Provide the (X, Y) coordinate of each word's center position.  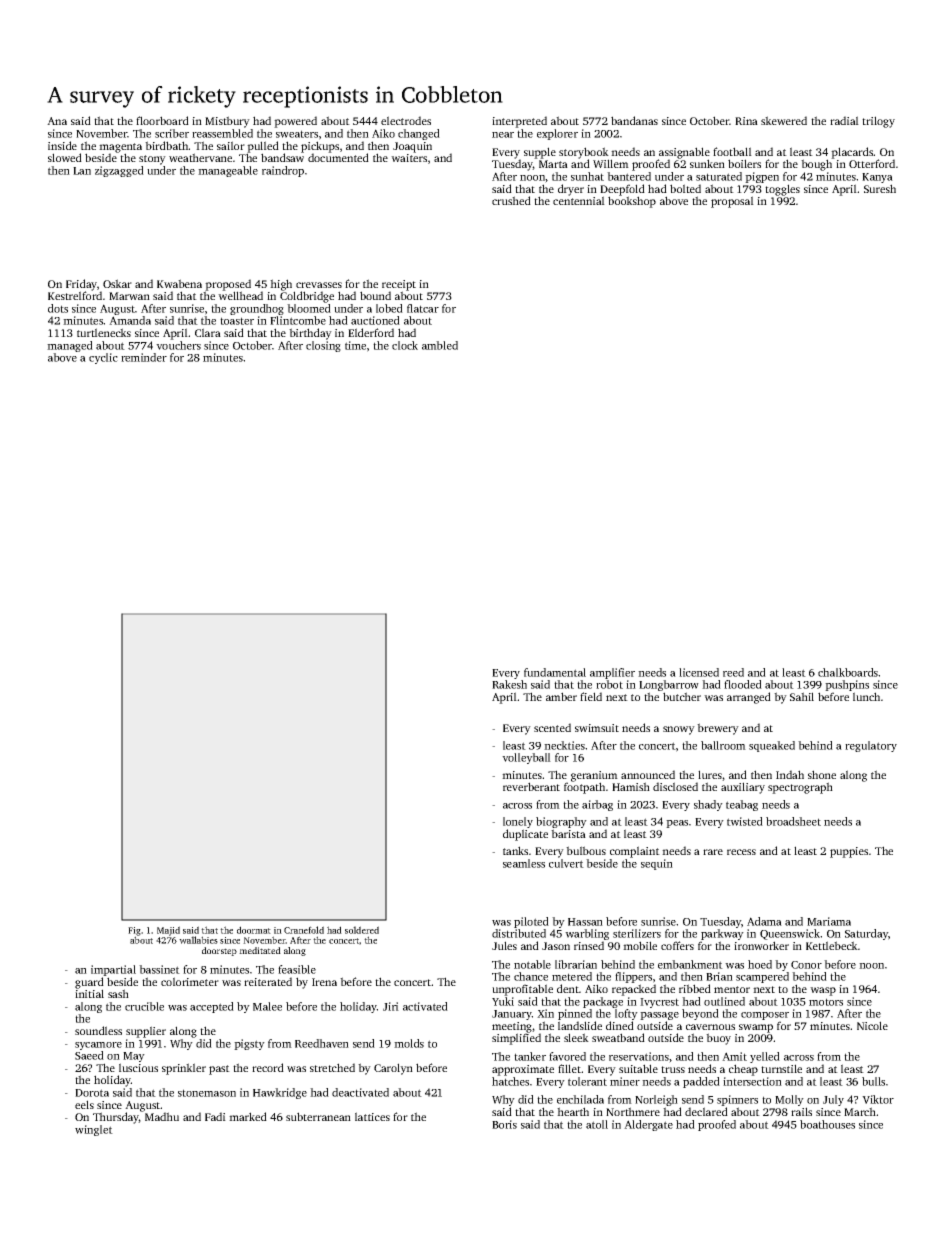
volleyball (526, 758)
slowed (65, 157)
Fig (134, 932)
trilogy (878, 122)
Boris (504, 1124)
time (355, 345)
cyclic (103, 358)
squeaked (772, 746)
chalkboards (848, 672)
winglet (94, 1130)
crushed (511, 200)
